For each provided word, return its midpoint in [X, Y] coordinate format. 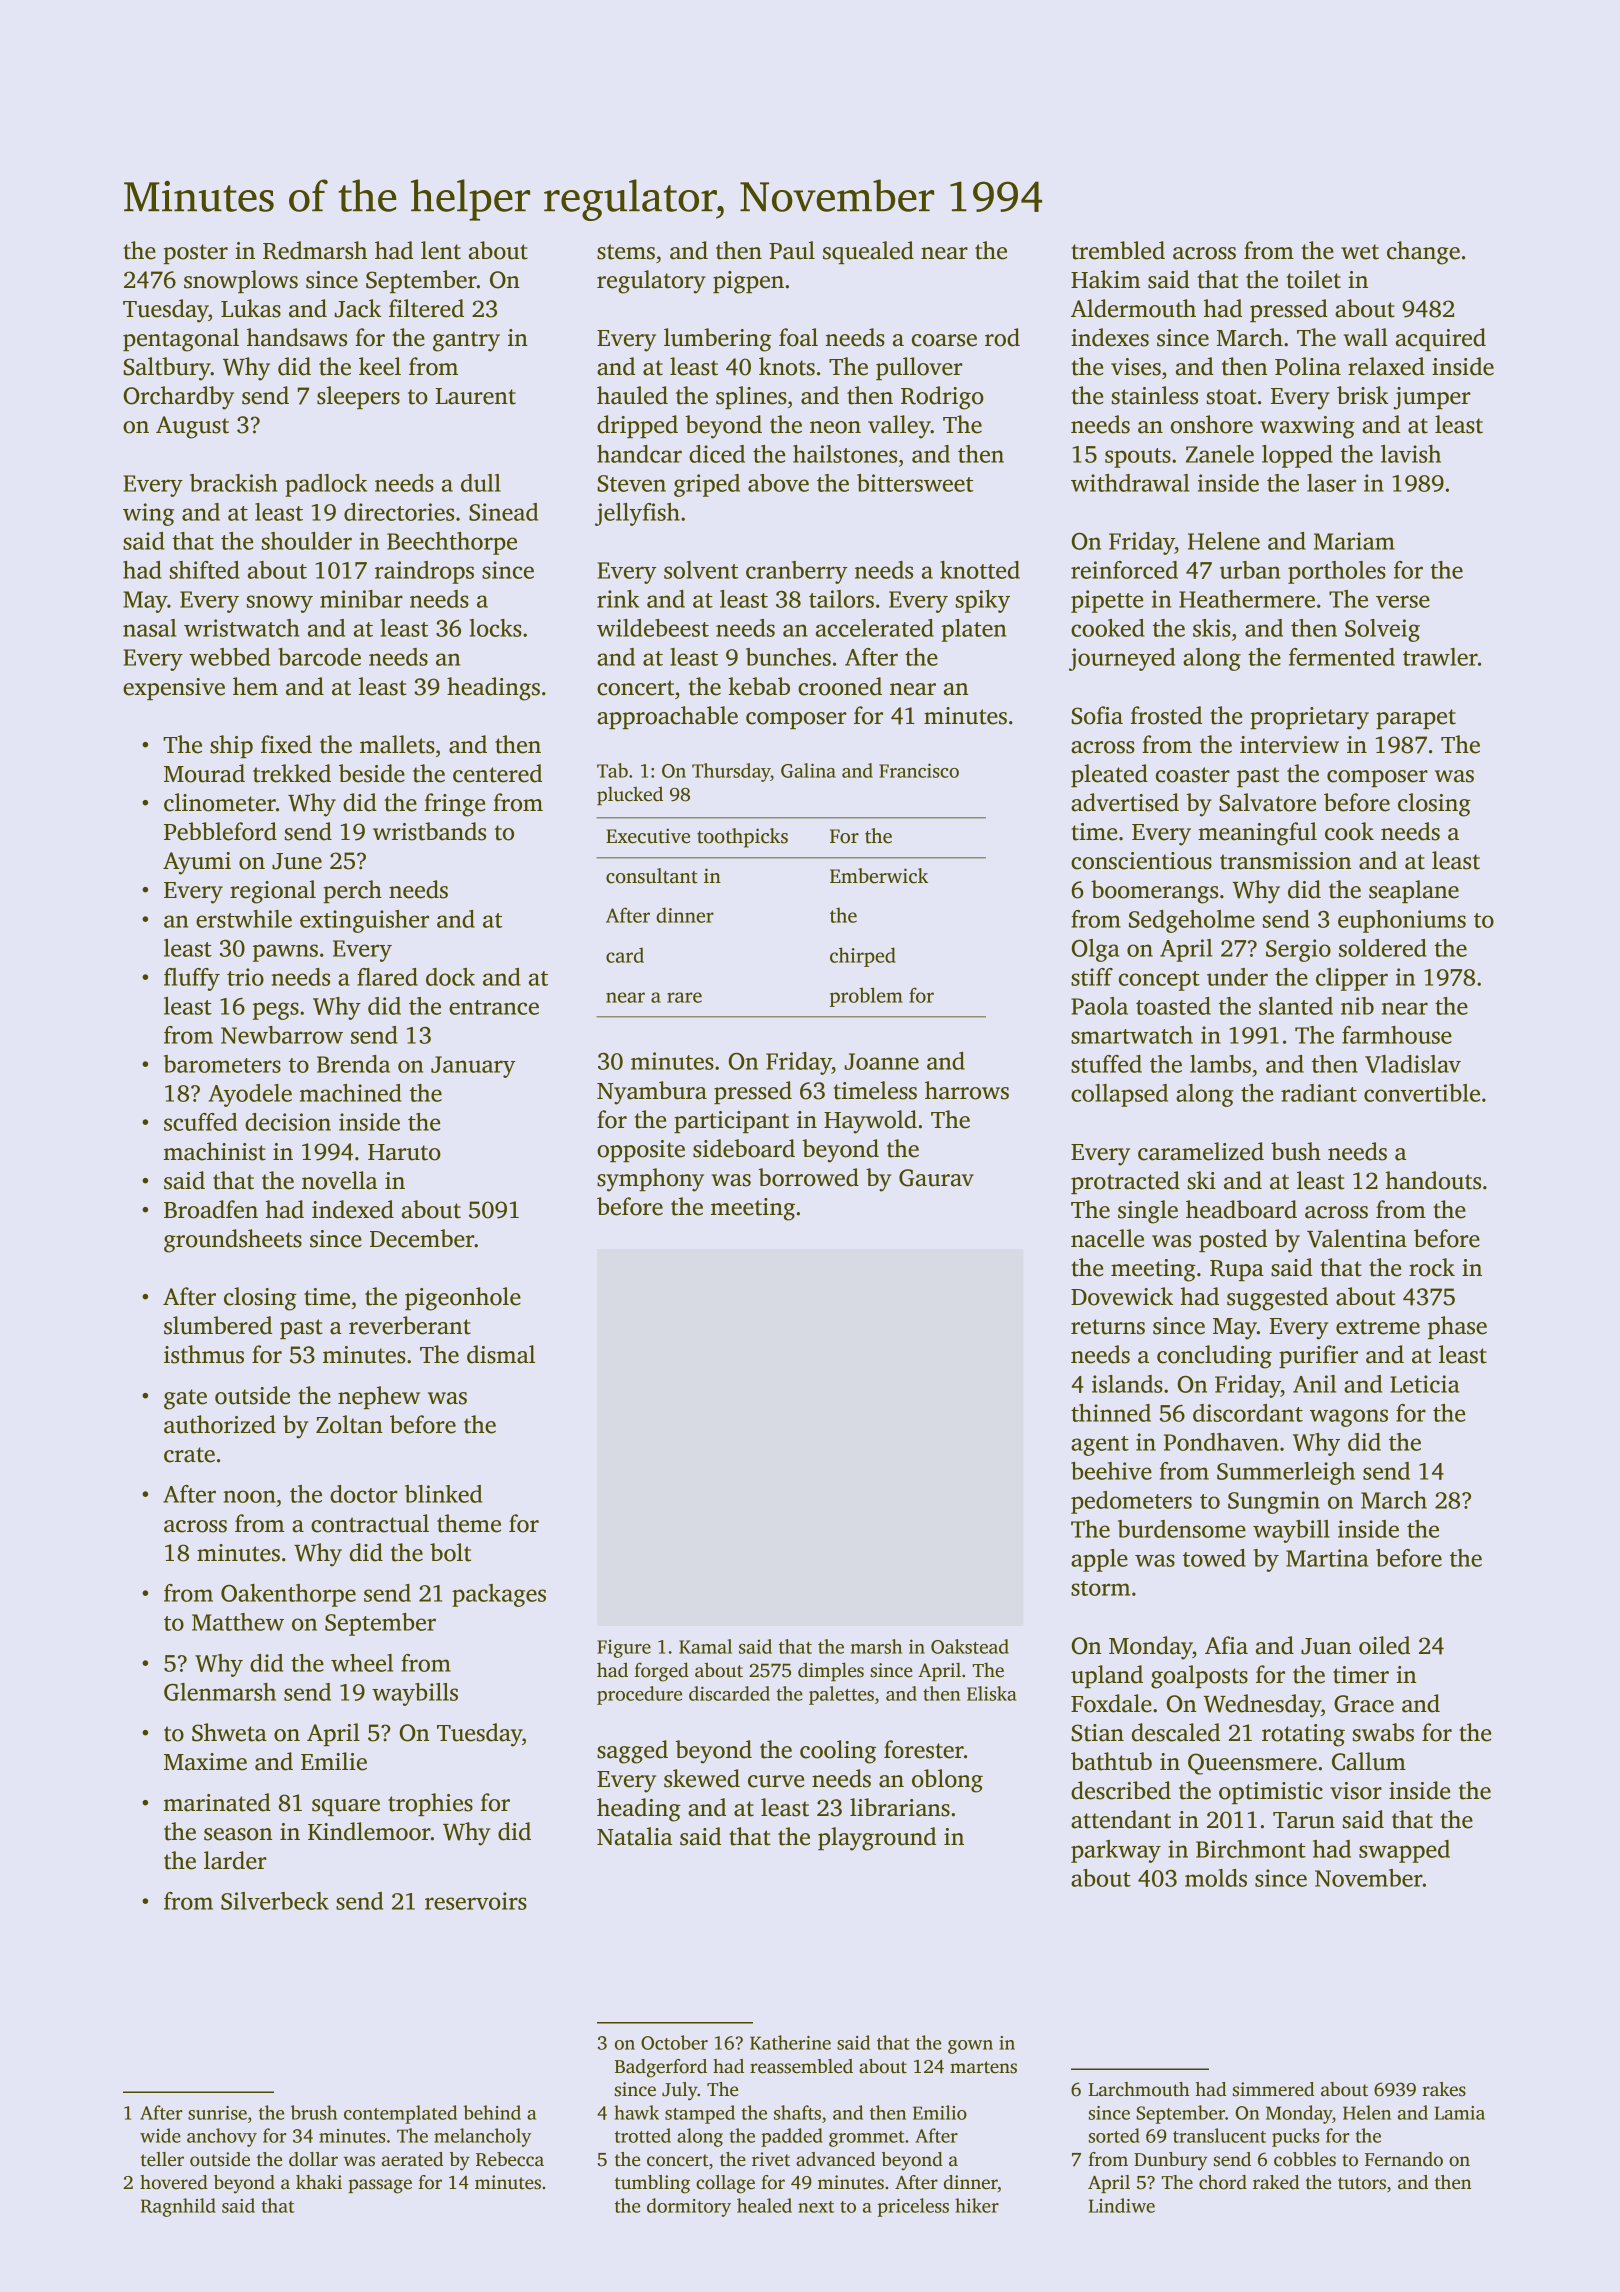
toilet [1313, 279]
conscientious [1141, 861]
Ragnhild [178, 2207]
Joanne [881, 1061]
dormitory [689, 2207]
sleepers [358, 397]
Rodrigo [942, 398]
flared [387, 977]
